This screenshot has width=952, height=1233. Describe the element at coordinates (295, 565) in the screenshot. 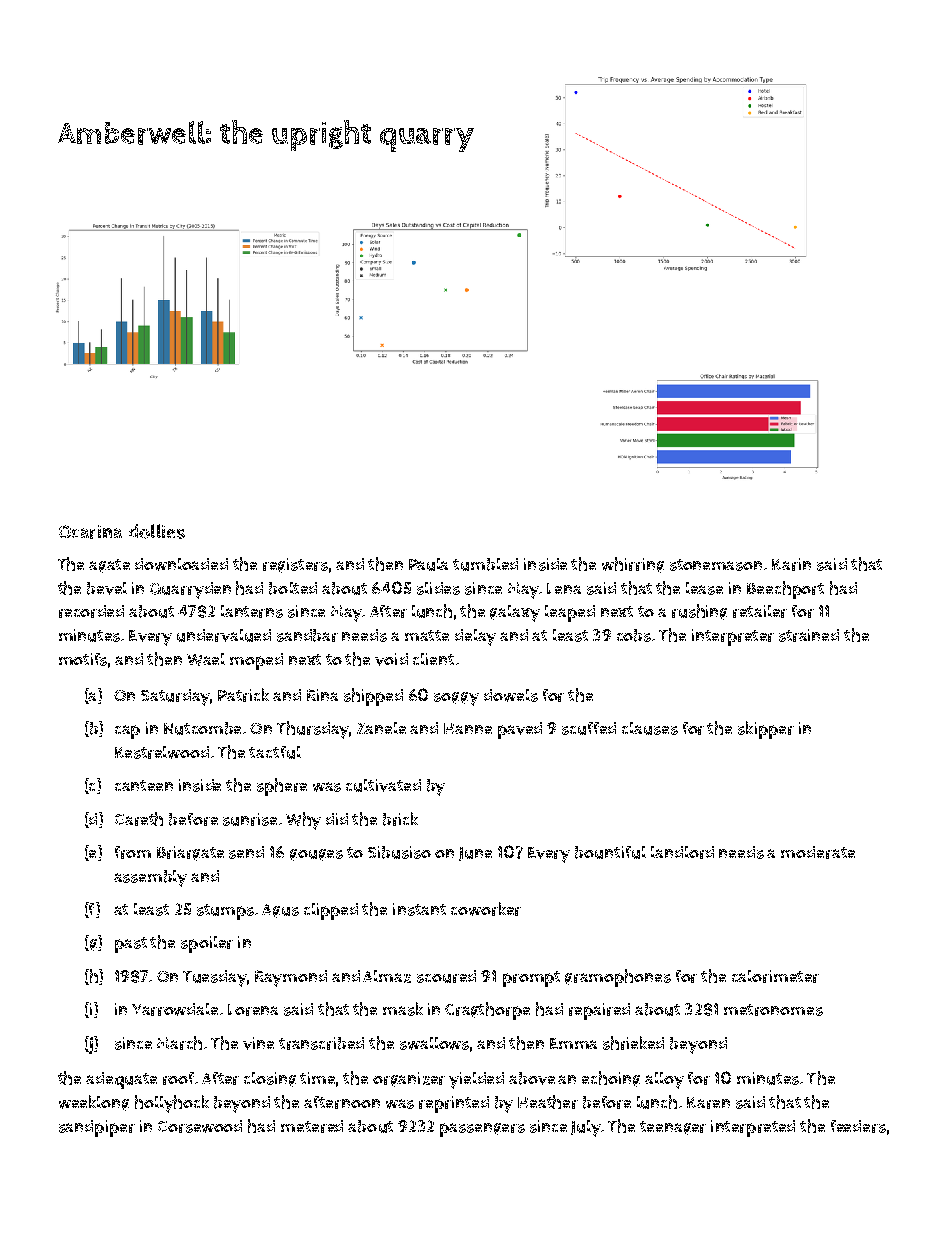

I see `registers` at that location.
